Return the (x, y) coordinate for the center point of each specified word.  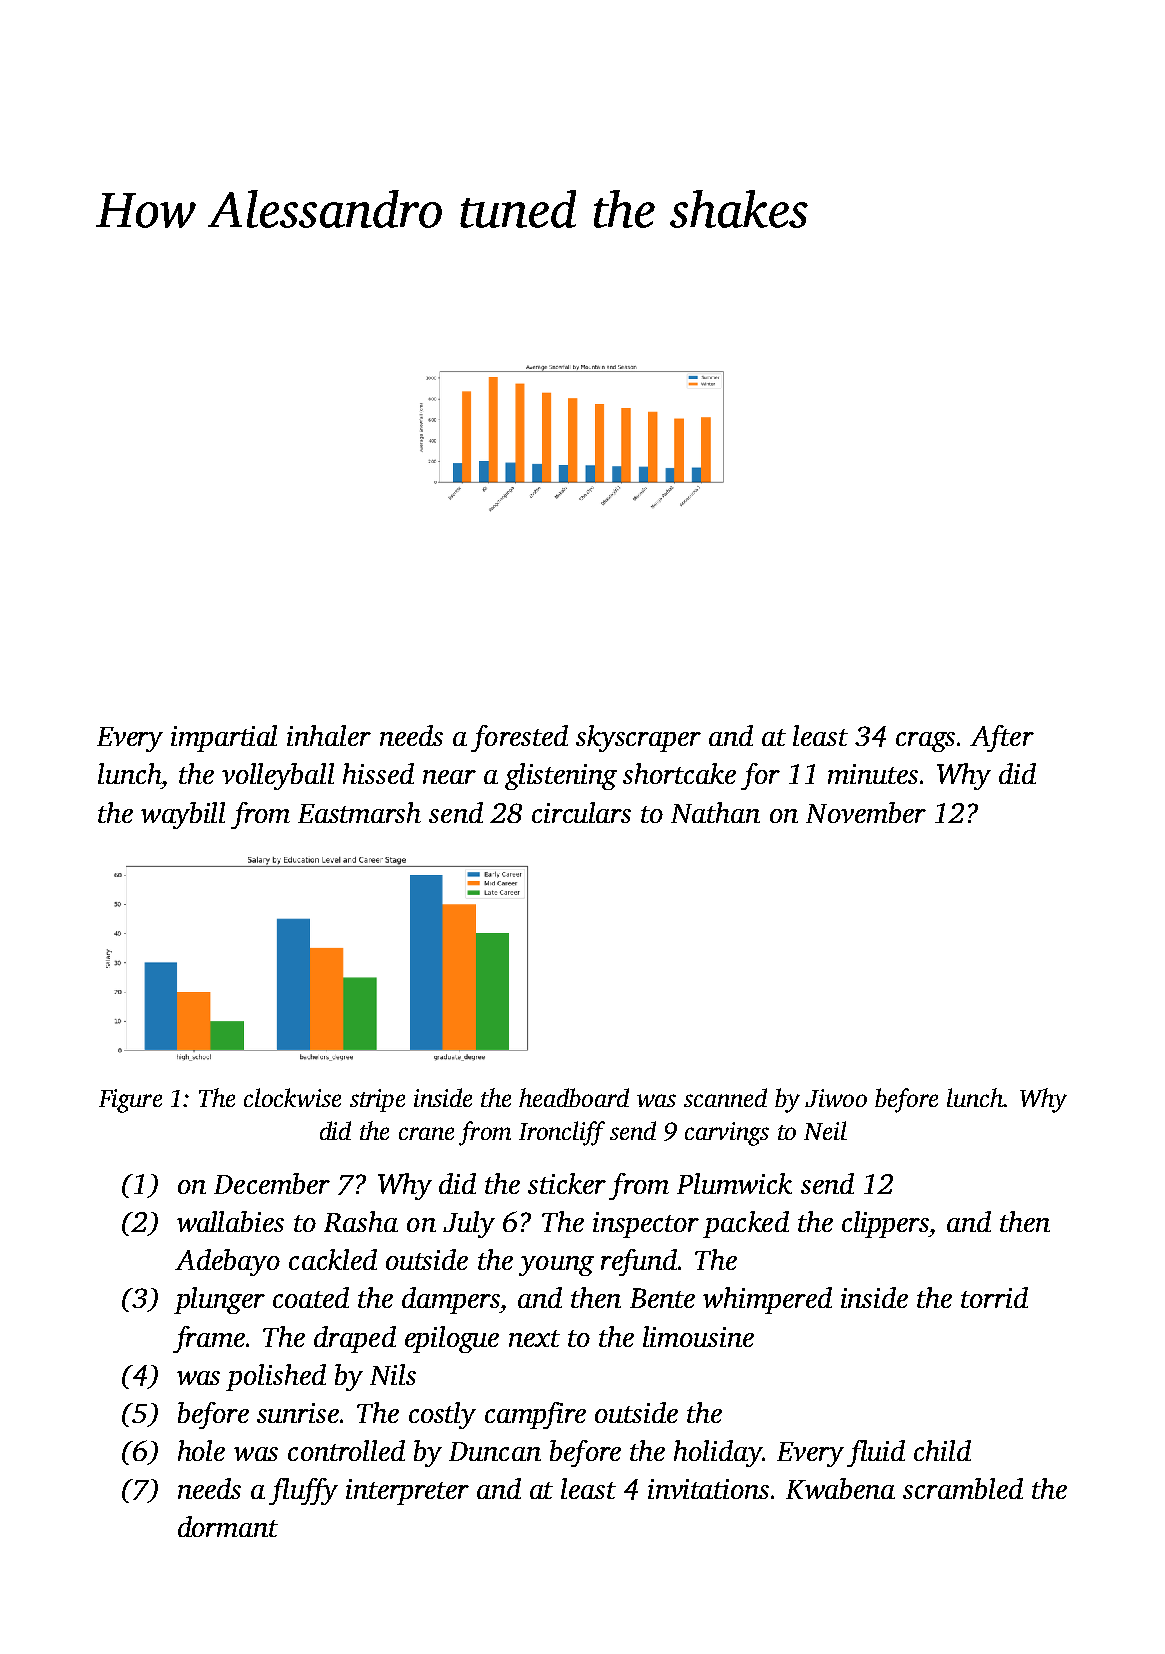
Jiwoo (836, 1098)
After (1002, 738)
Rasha (361, 1221)
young (556, 1266)
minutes (873, 774)
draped (355, 1339)
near (449, 777)
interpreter (407, 1492)
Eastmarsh (359, 812)
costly (442, 1415)
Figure (130, 1101)
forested (519, 738)
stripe (377, 1100)
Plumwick (734, 1183)
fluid (876, 1453)
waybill (183, 815)
